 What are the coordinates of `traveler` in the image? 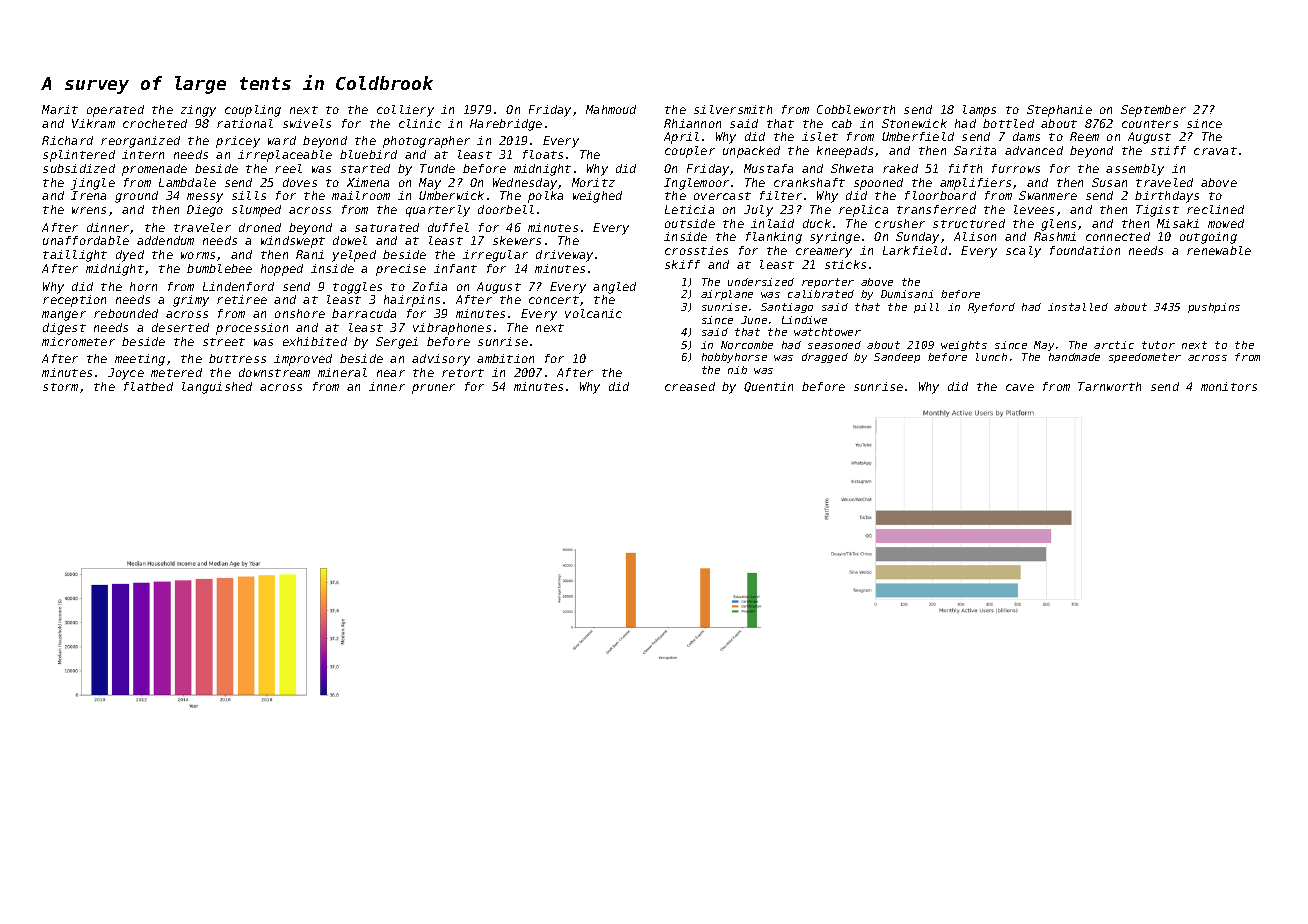 It's located at (202, 227).
